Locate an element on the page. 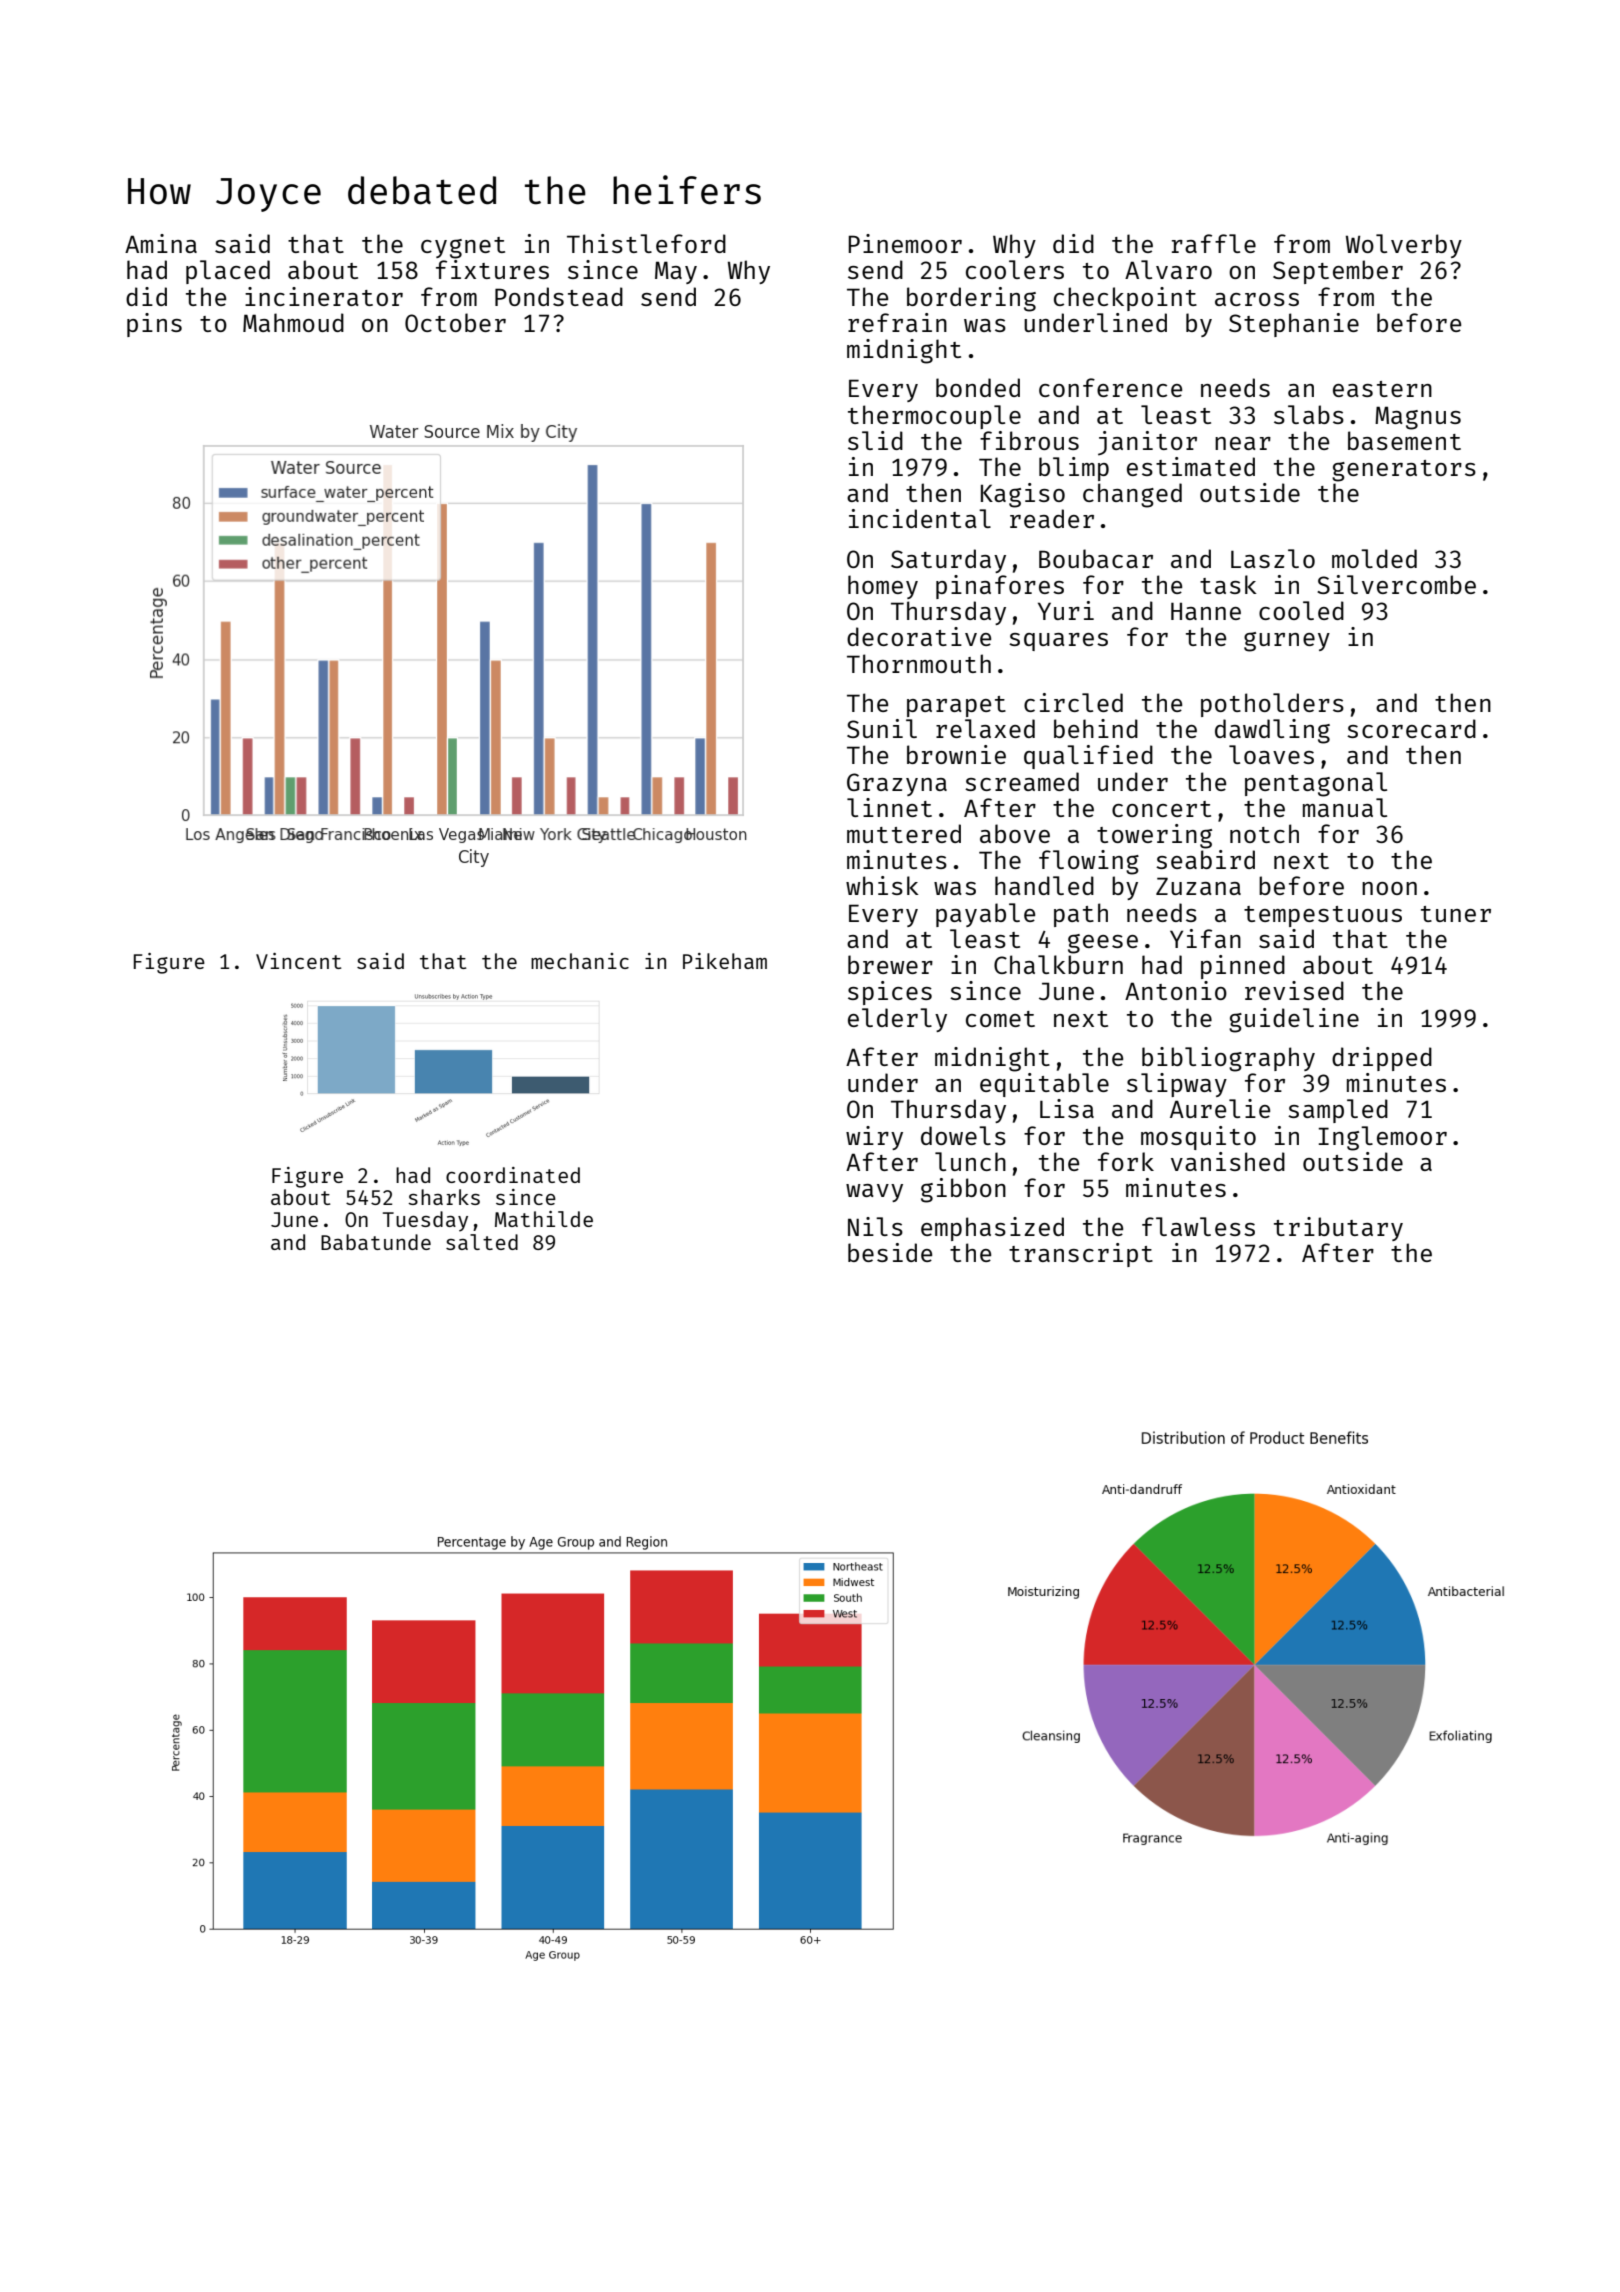 The image size is (1620, 2292). Vincent is located at coordinates (299, 961).
